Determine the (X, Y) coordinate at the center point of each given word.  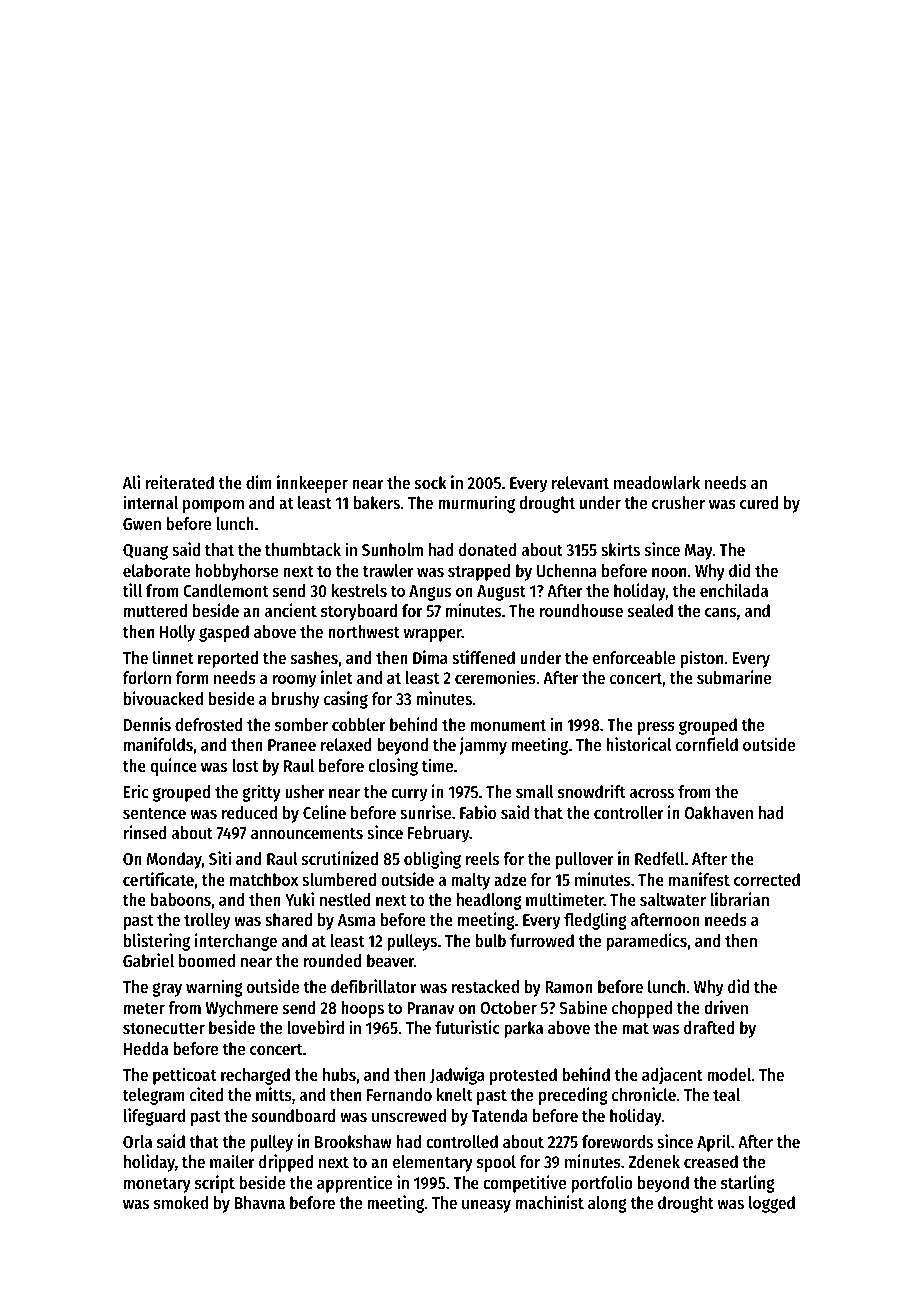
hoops (362, 1009)
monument (508, 725)
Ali (131, 482)
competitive (524, 1184)
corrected (767, 879)
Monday (174, 860)
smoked (181, 1202)
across (652, 793)
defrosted (209, 724)
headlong (489, 901)
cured (759, 502)
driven (726, 1007)
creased (711, 1161)
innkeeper (312, 484)
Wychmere (242, 1009)
